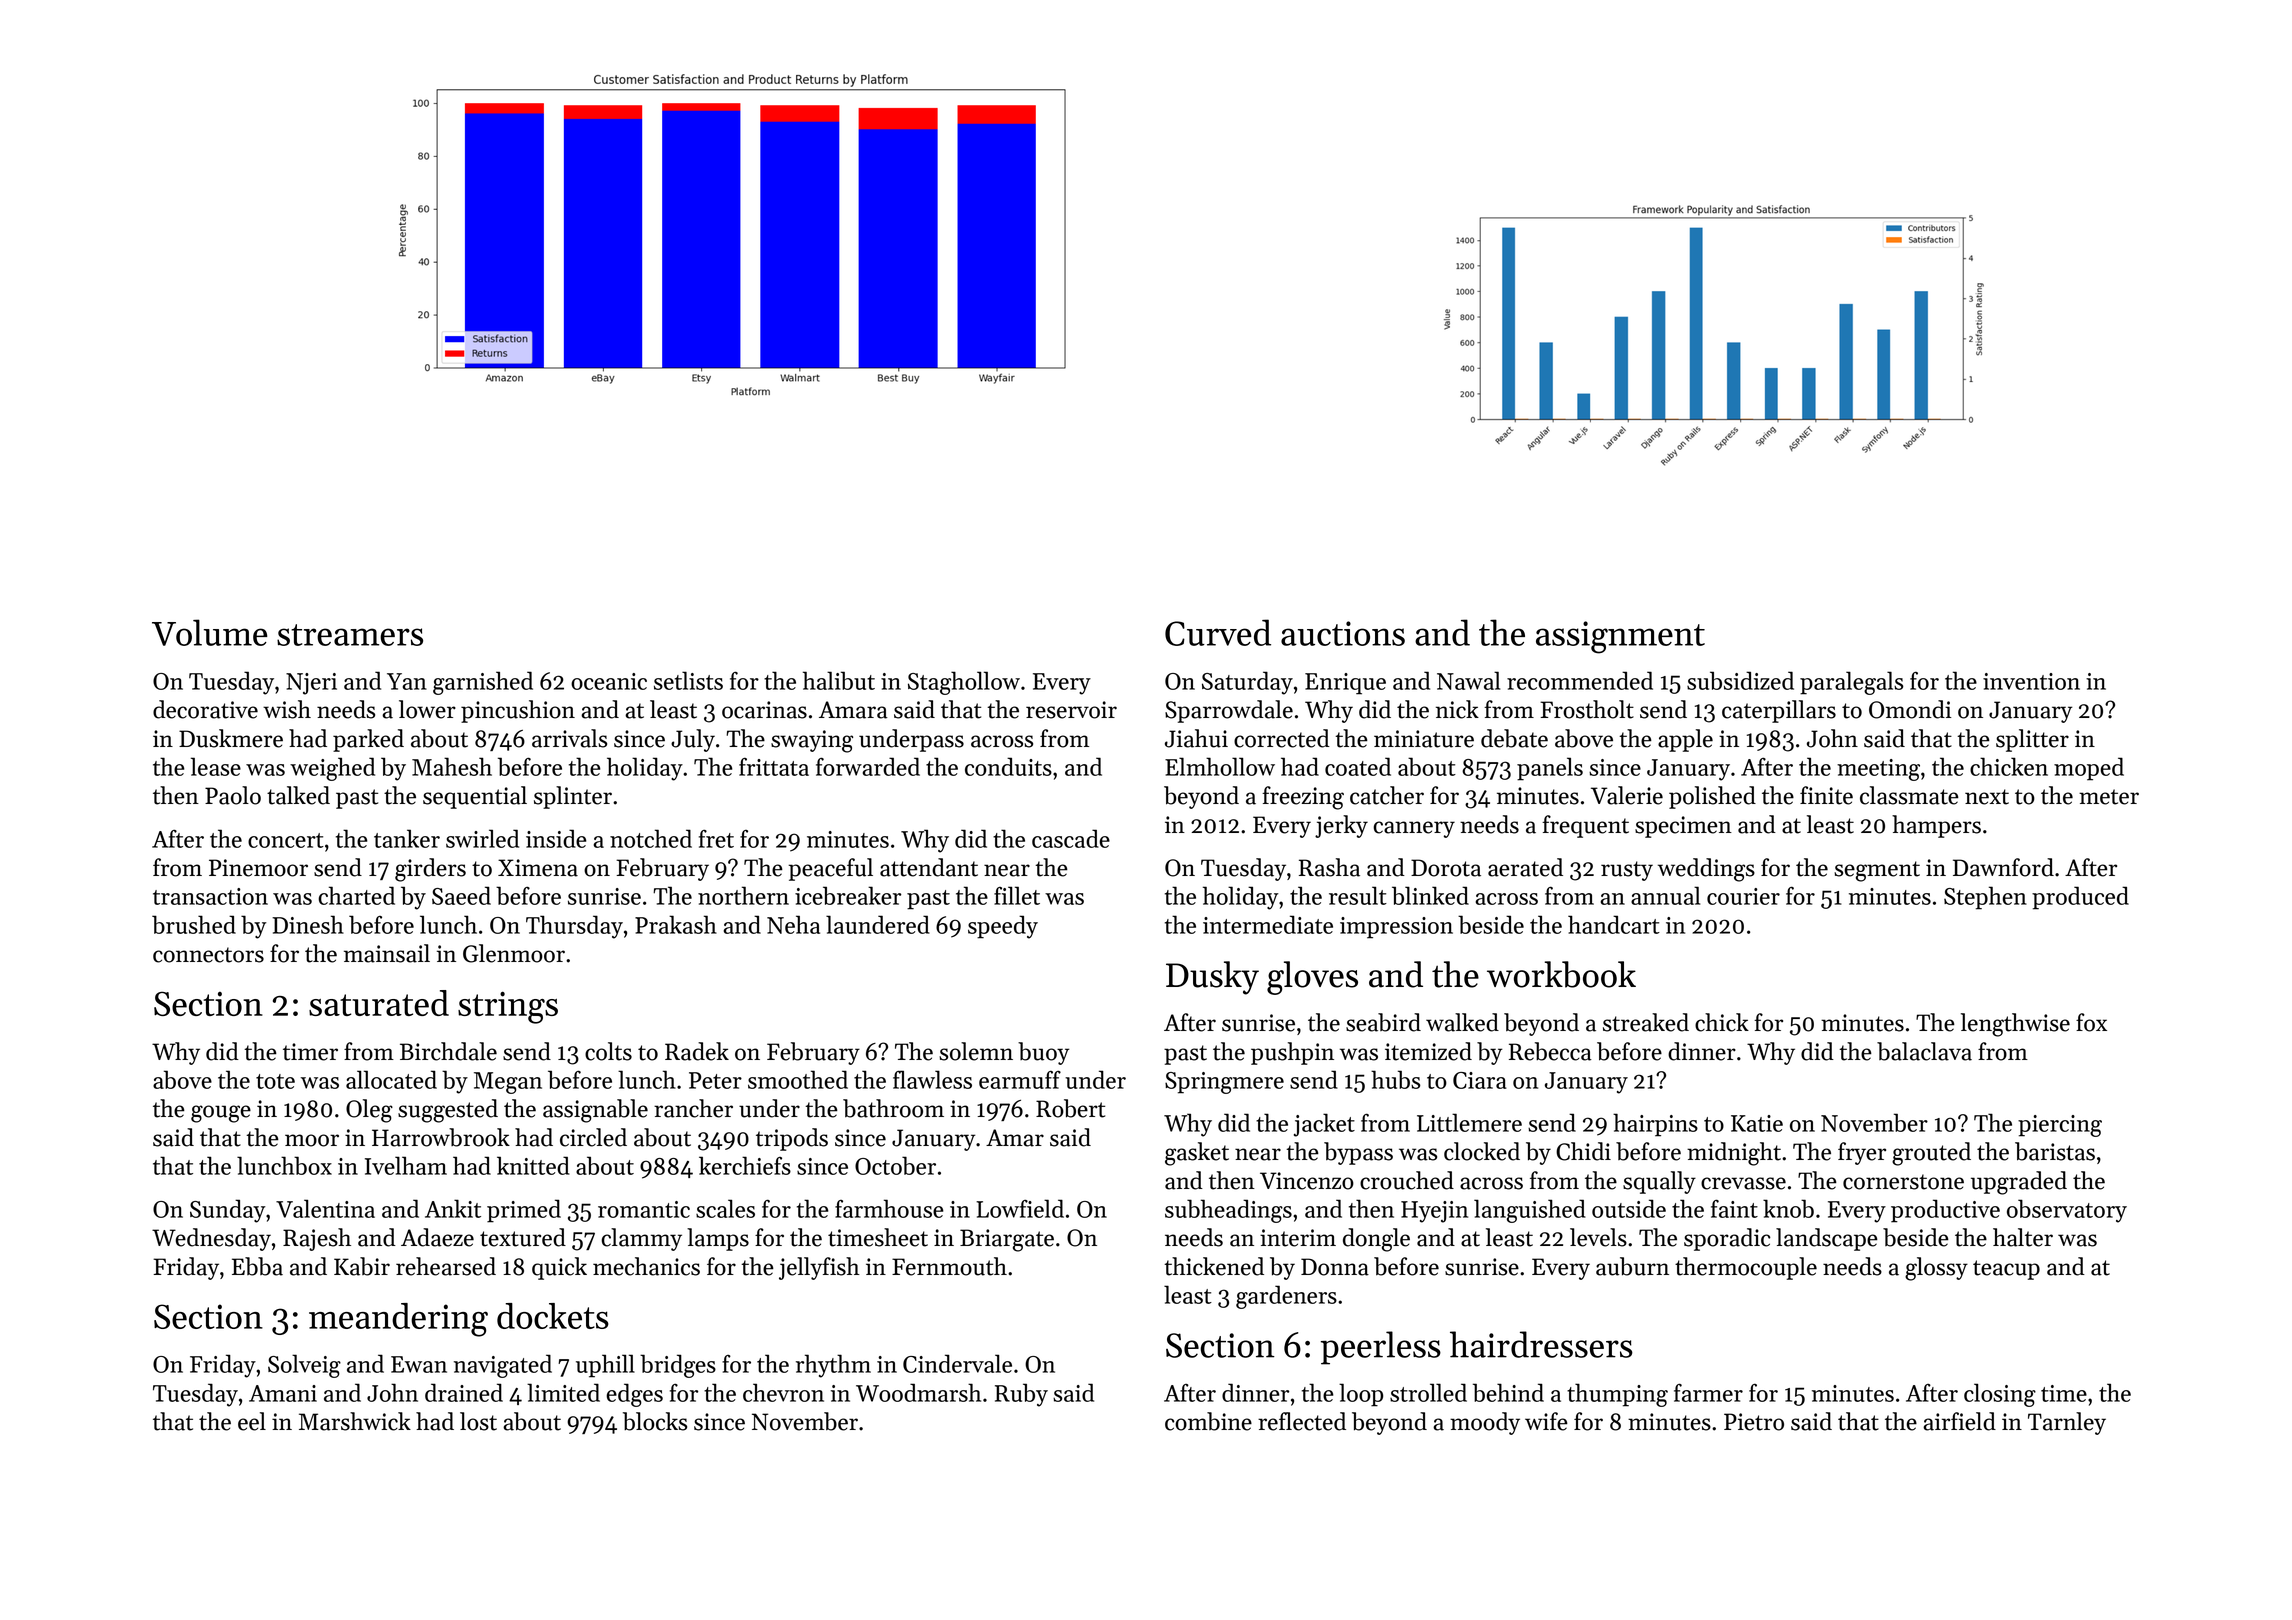  What do you see at coordinates (317, 1239) in the document?
I see `Rajesh` at bounding box center [317, 1239].
